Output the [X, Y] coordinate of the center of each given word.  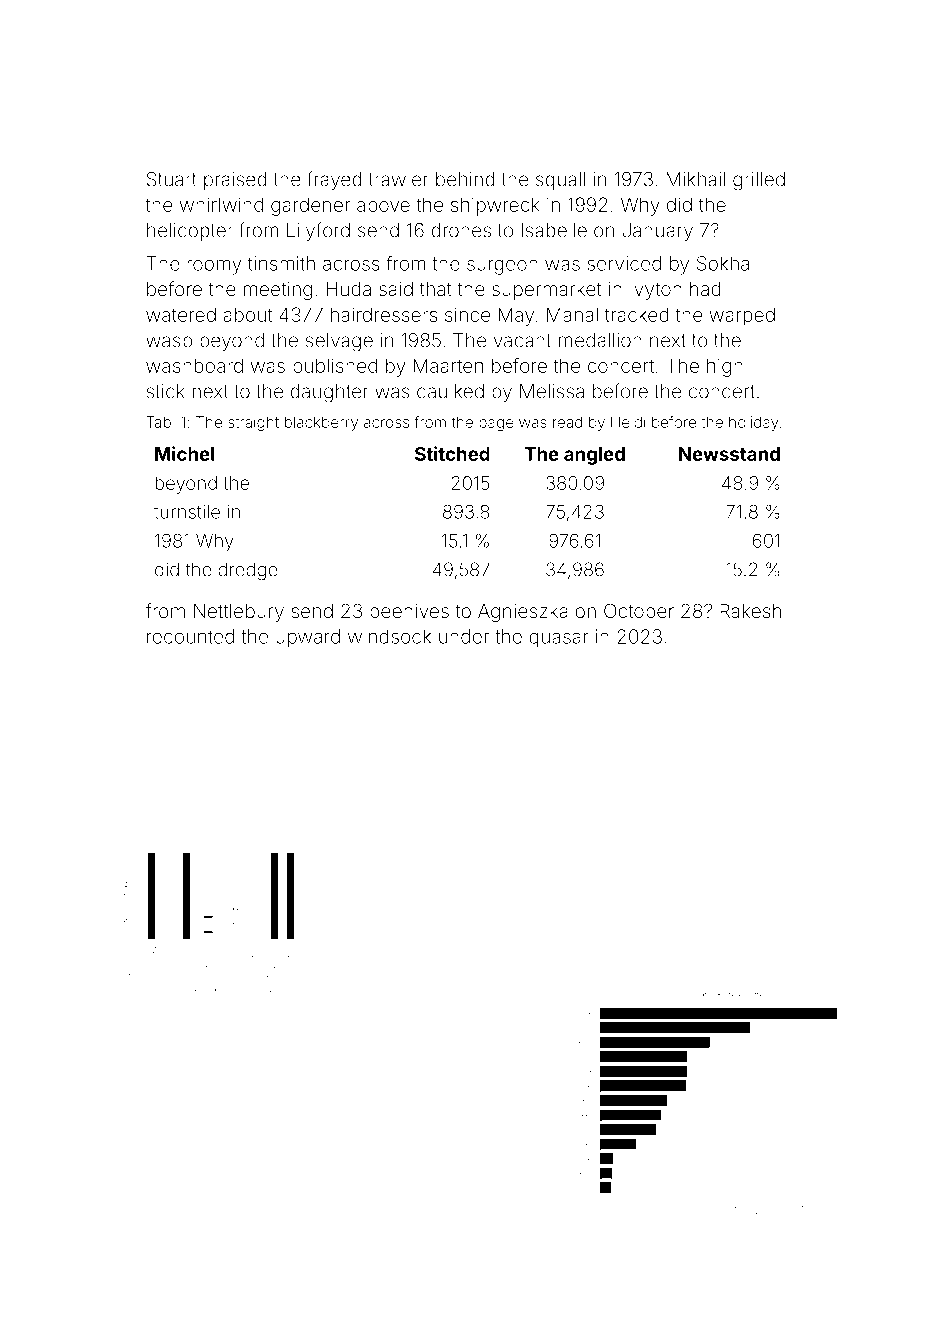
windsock [389, 636]
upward [308, 638]
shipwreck [495, 206]
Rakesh [750, 611]
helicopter [190, 232]
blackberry [321, 423]
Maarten [448, 365]
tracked [637, 314]
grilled [759, 181]
